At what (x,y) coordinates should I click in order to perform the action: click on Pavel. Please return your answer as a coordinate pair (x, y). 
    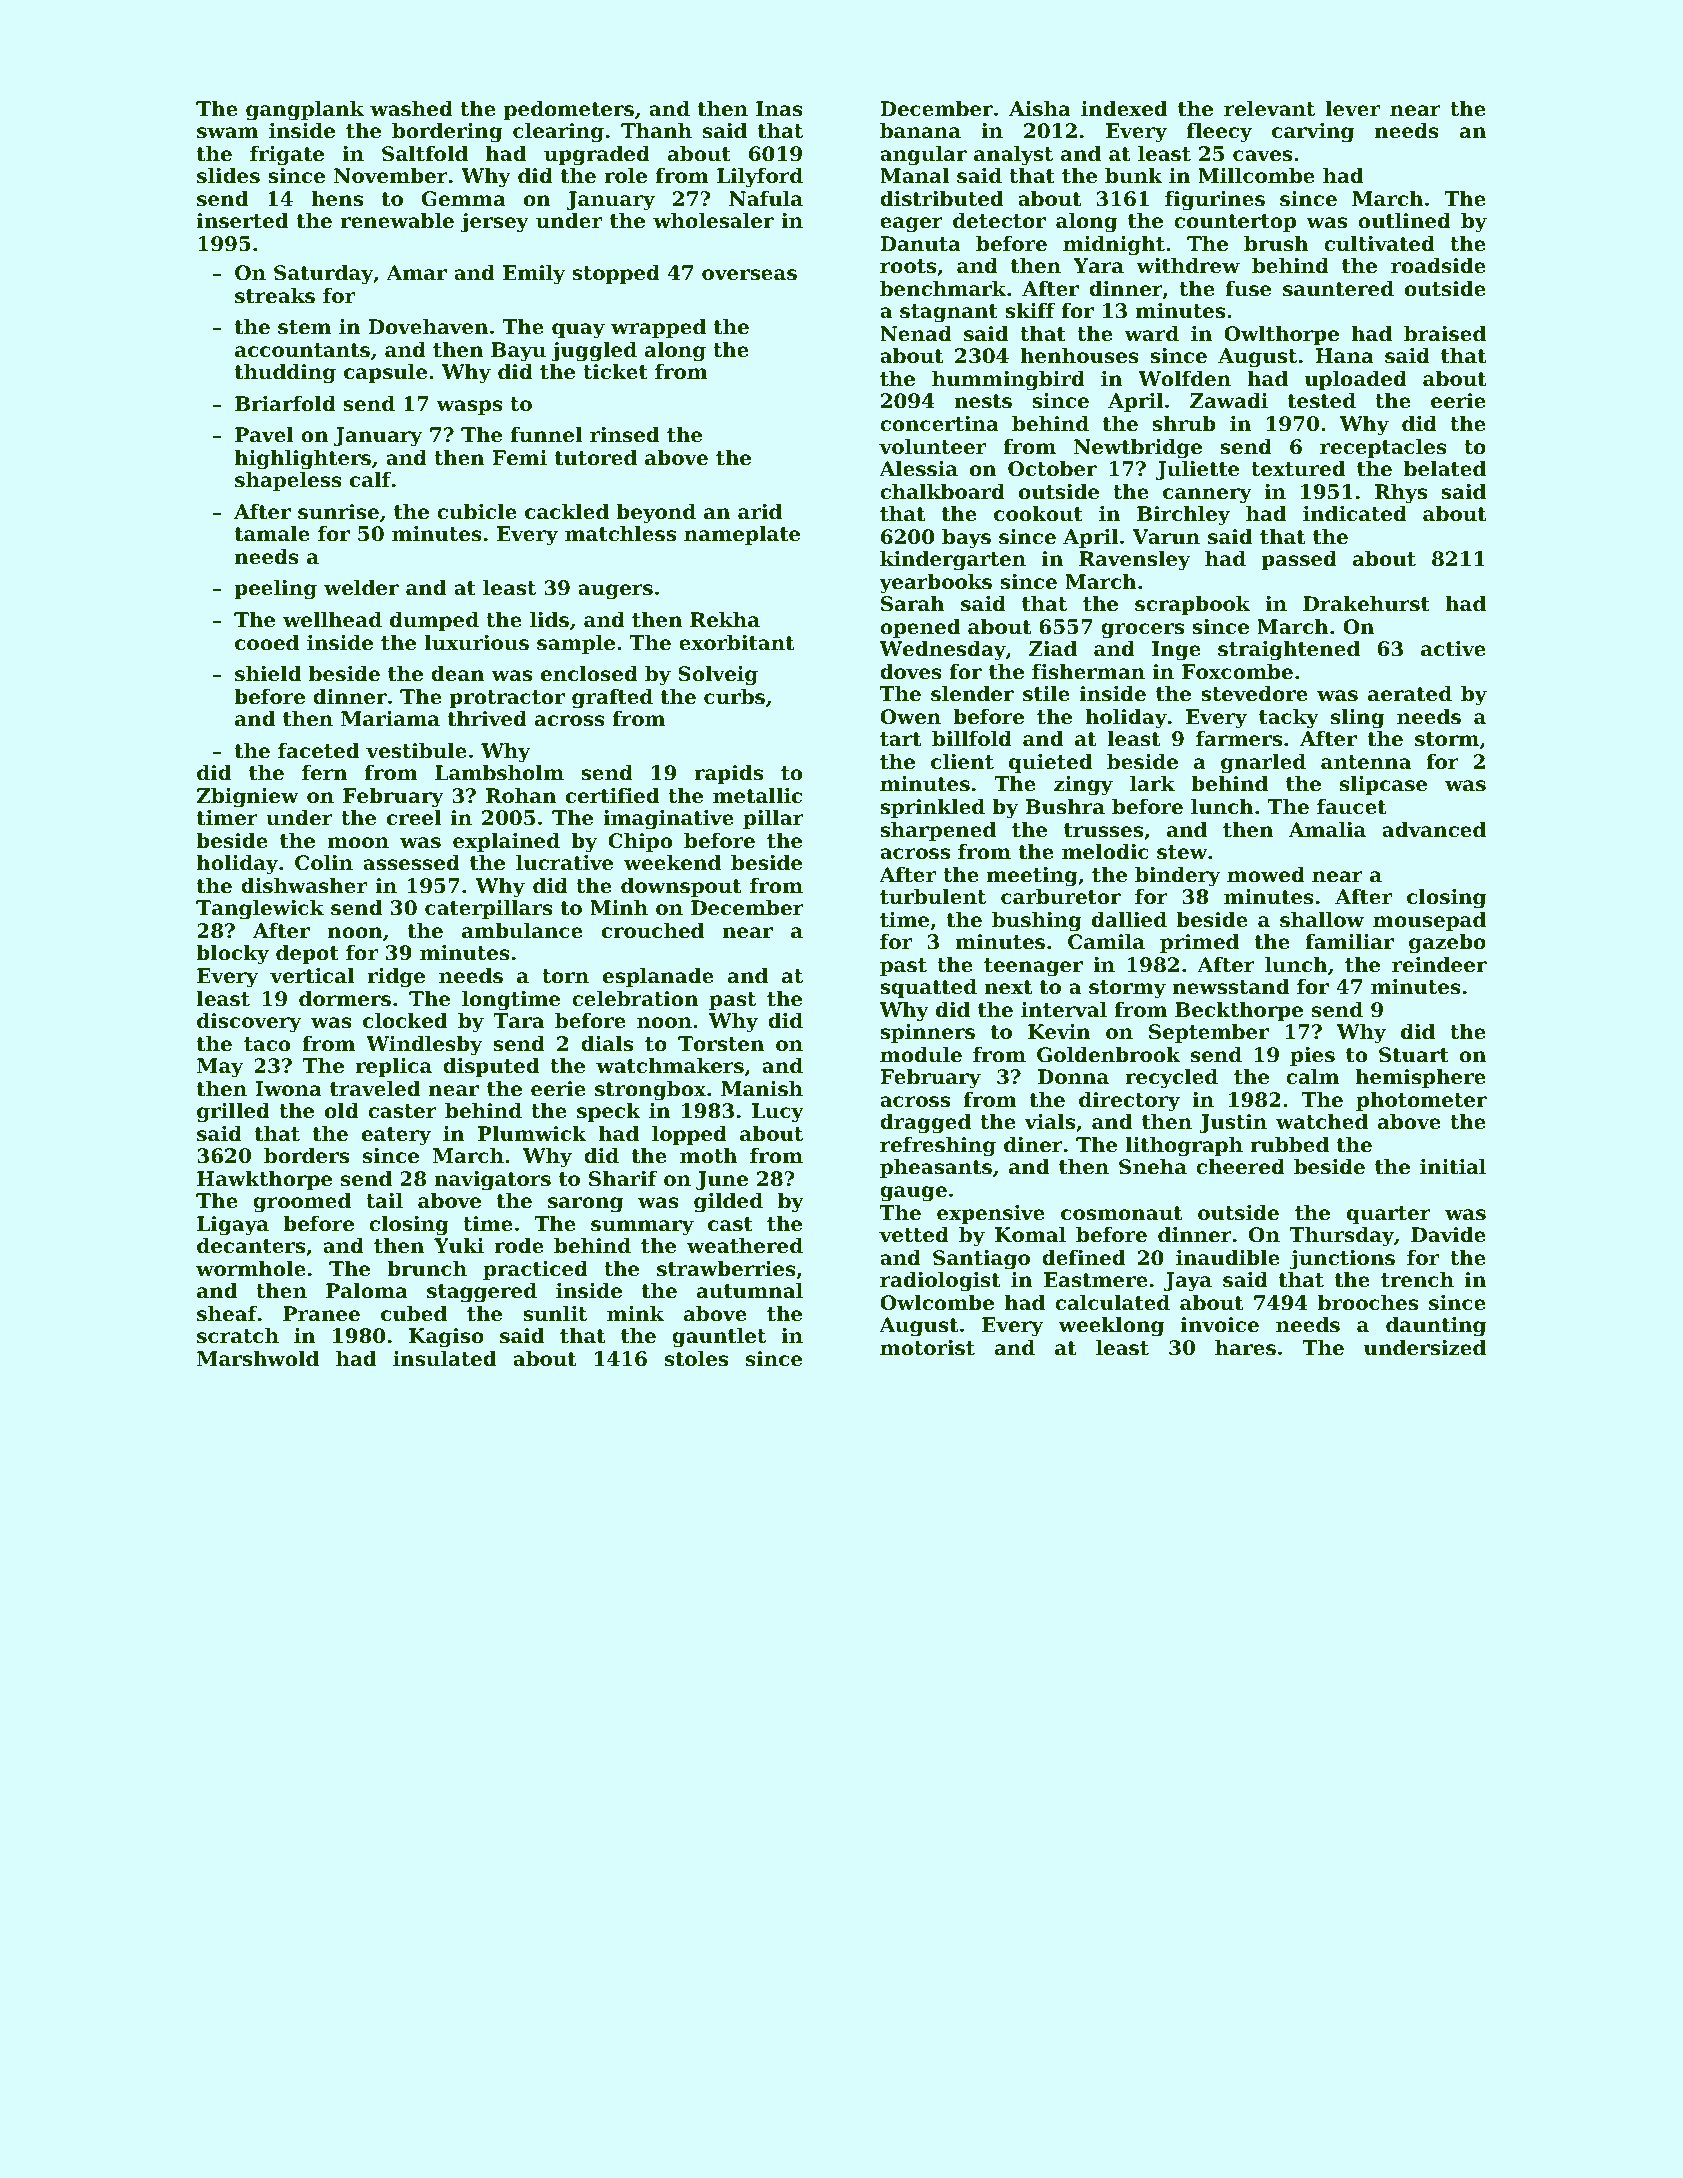
    Looking at the image, I should click on (264, 435).
